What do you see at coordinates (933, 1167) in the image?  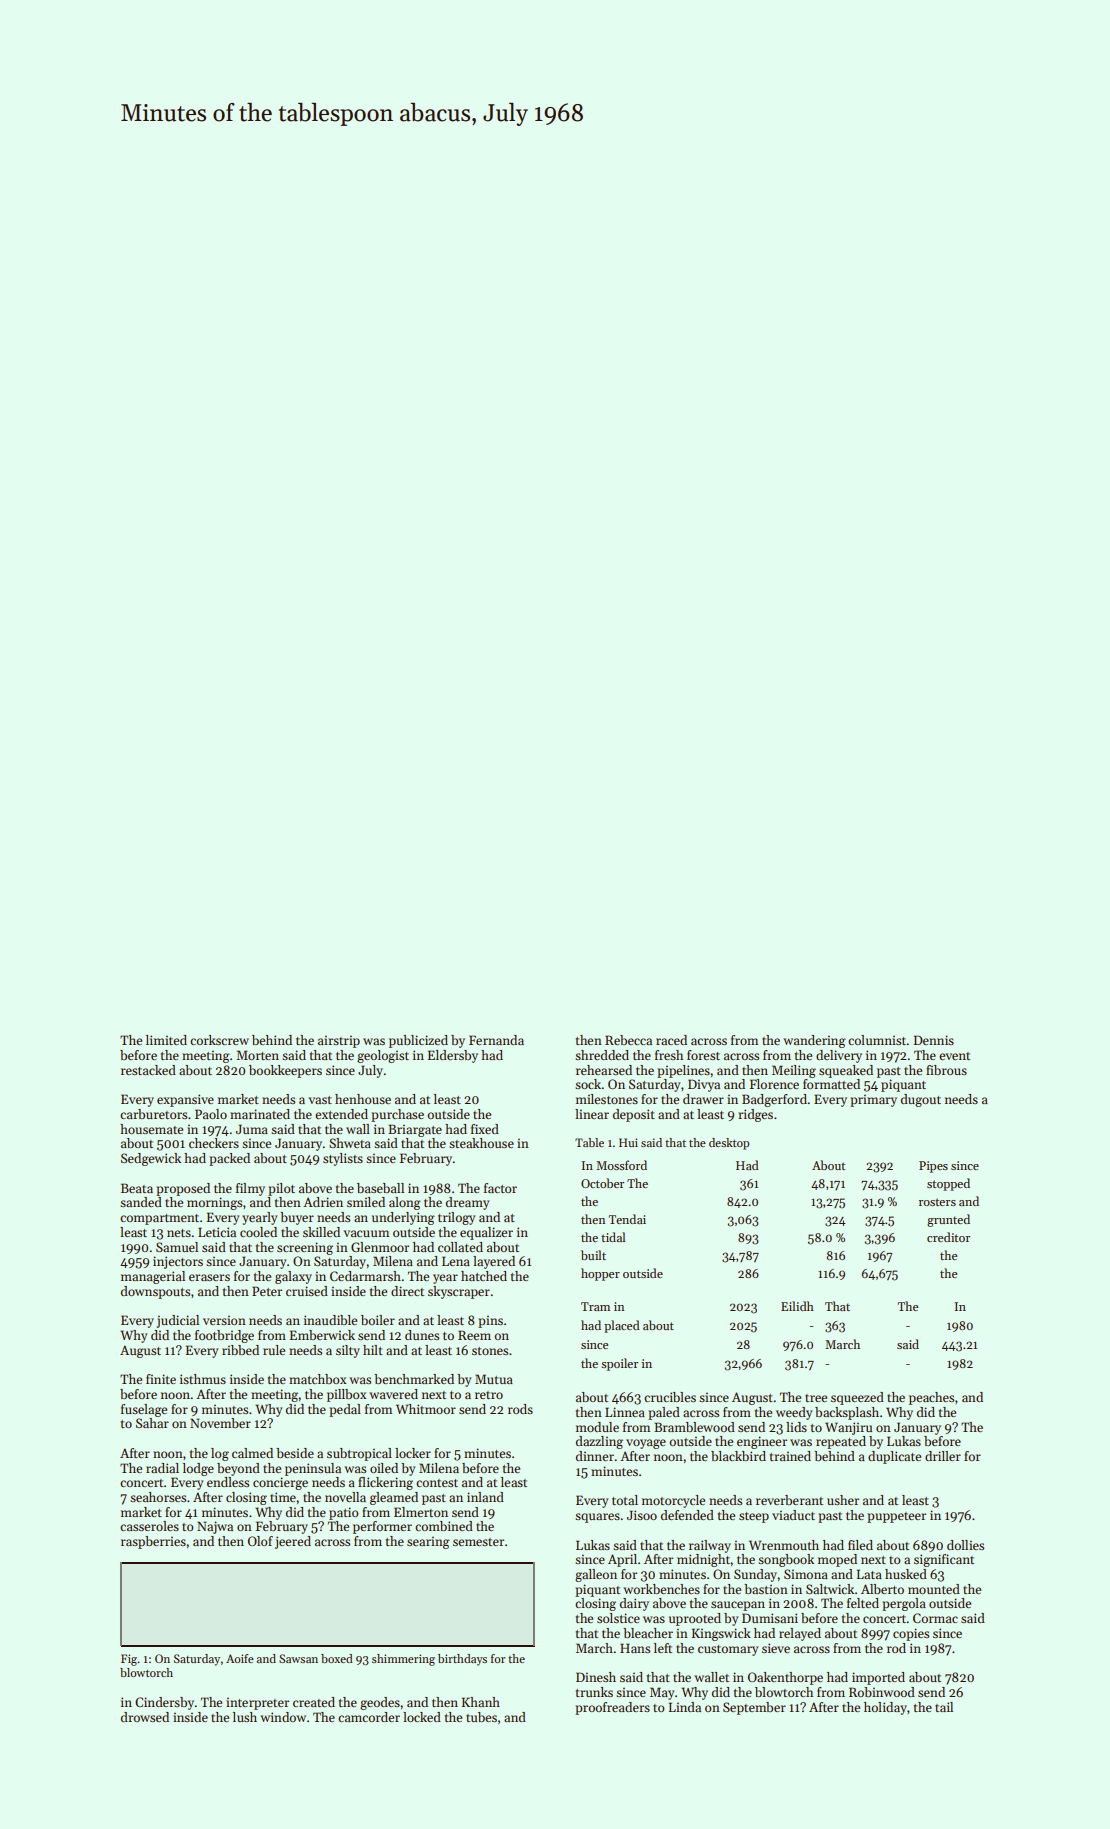 I see `Pipes` at bounding box center [933, 1167].
